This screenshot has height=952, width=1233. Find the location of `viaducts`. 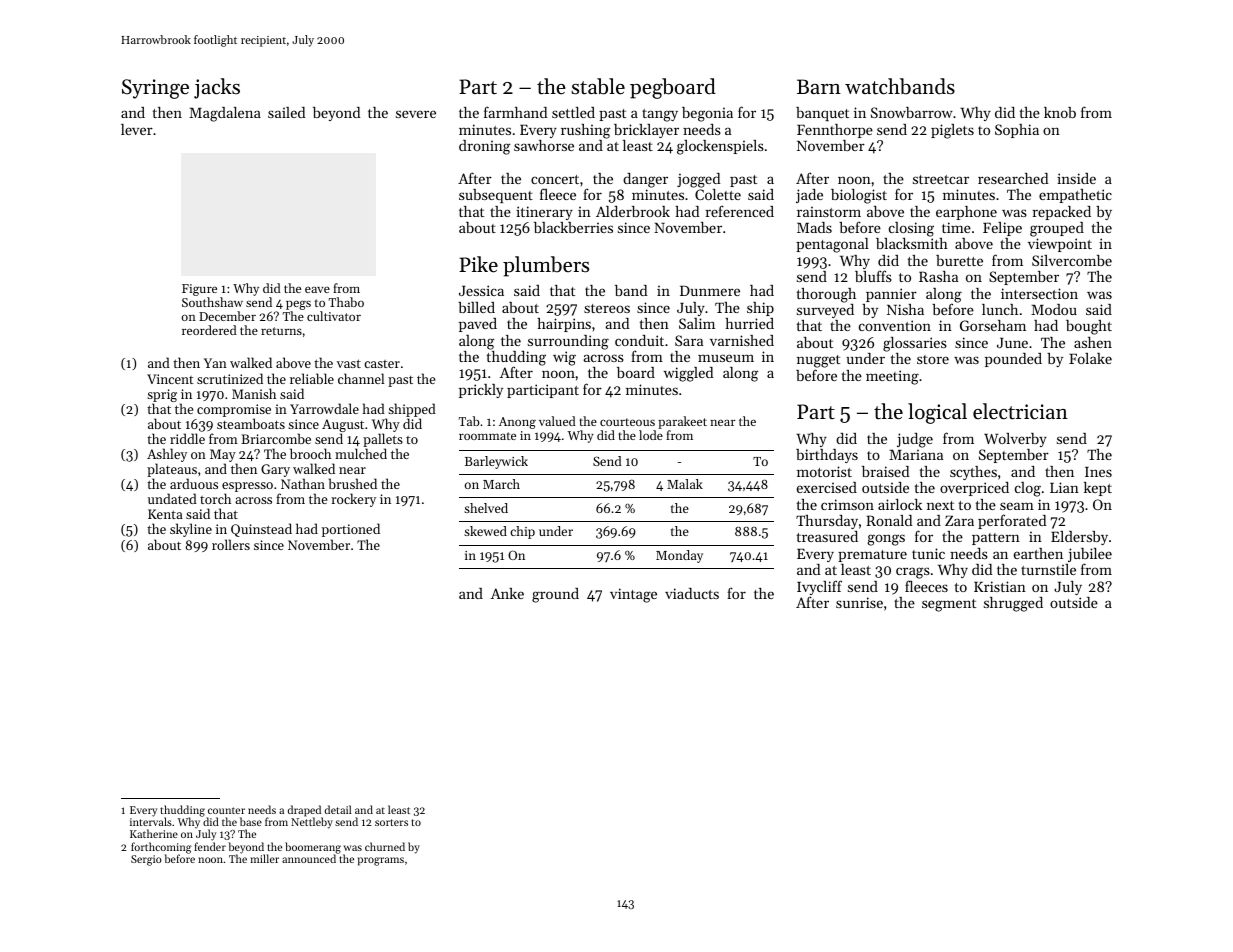

viaducts is located at coordinates (692, 593).
